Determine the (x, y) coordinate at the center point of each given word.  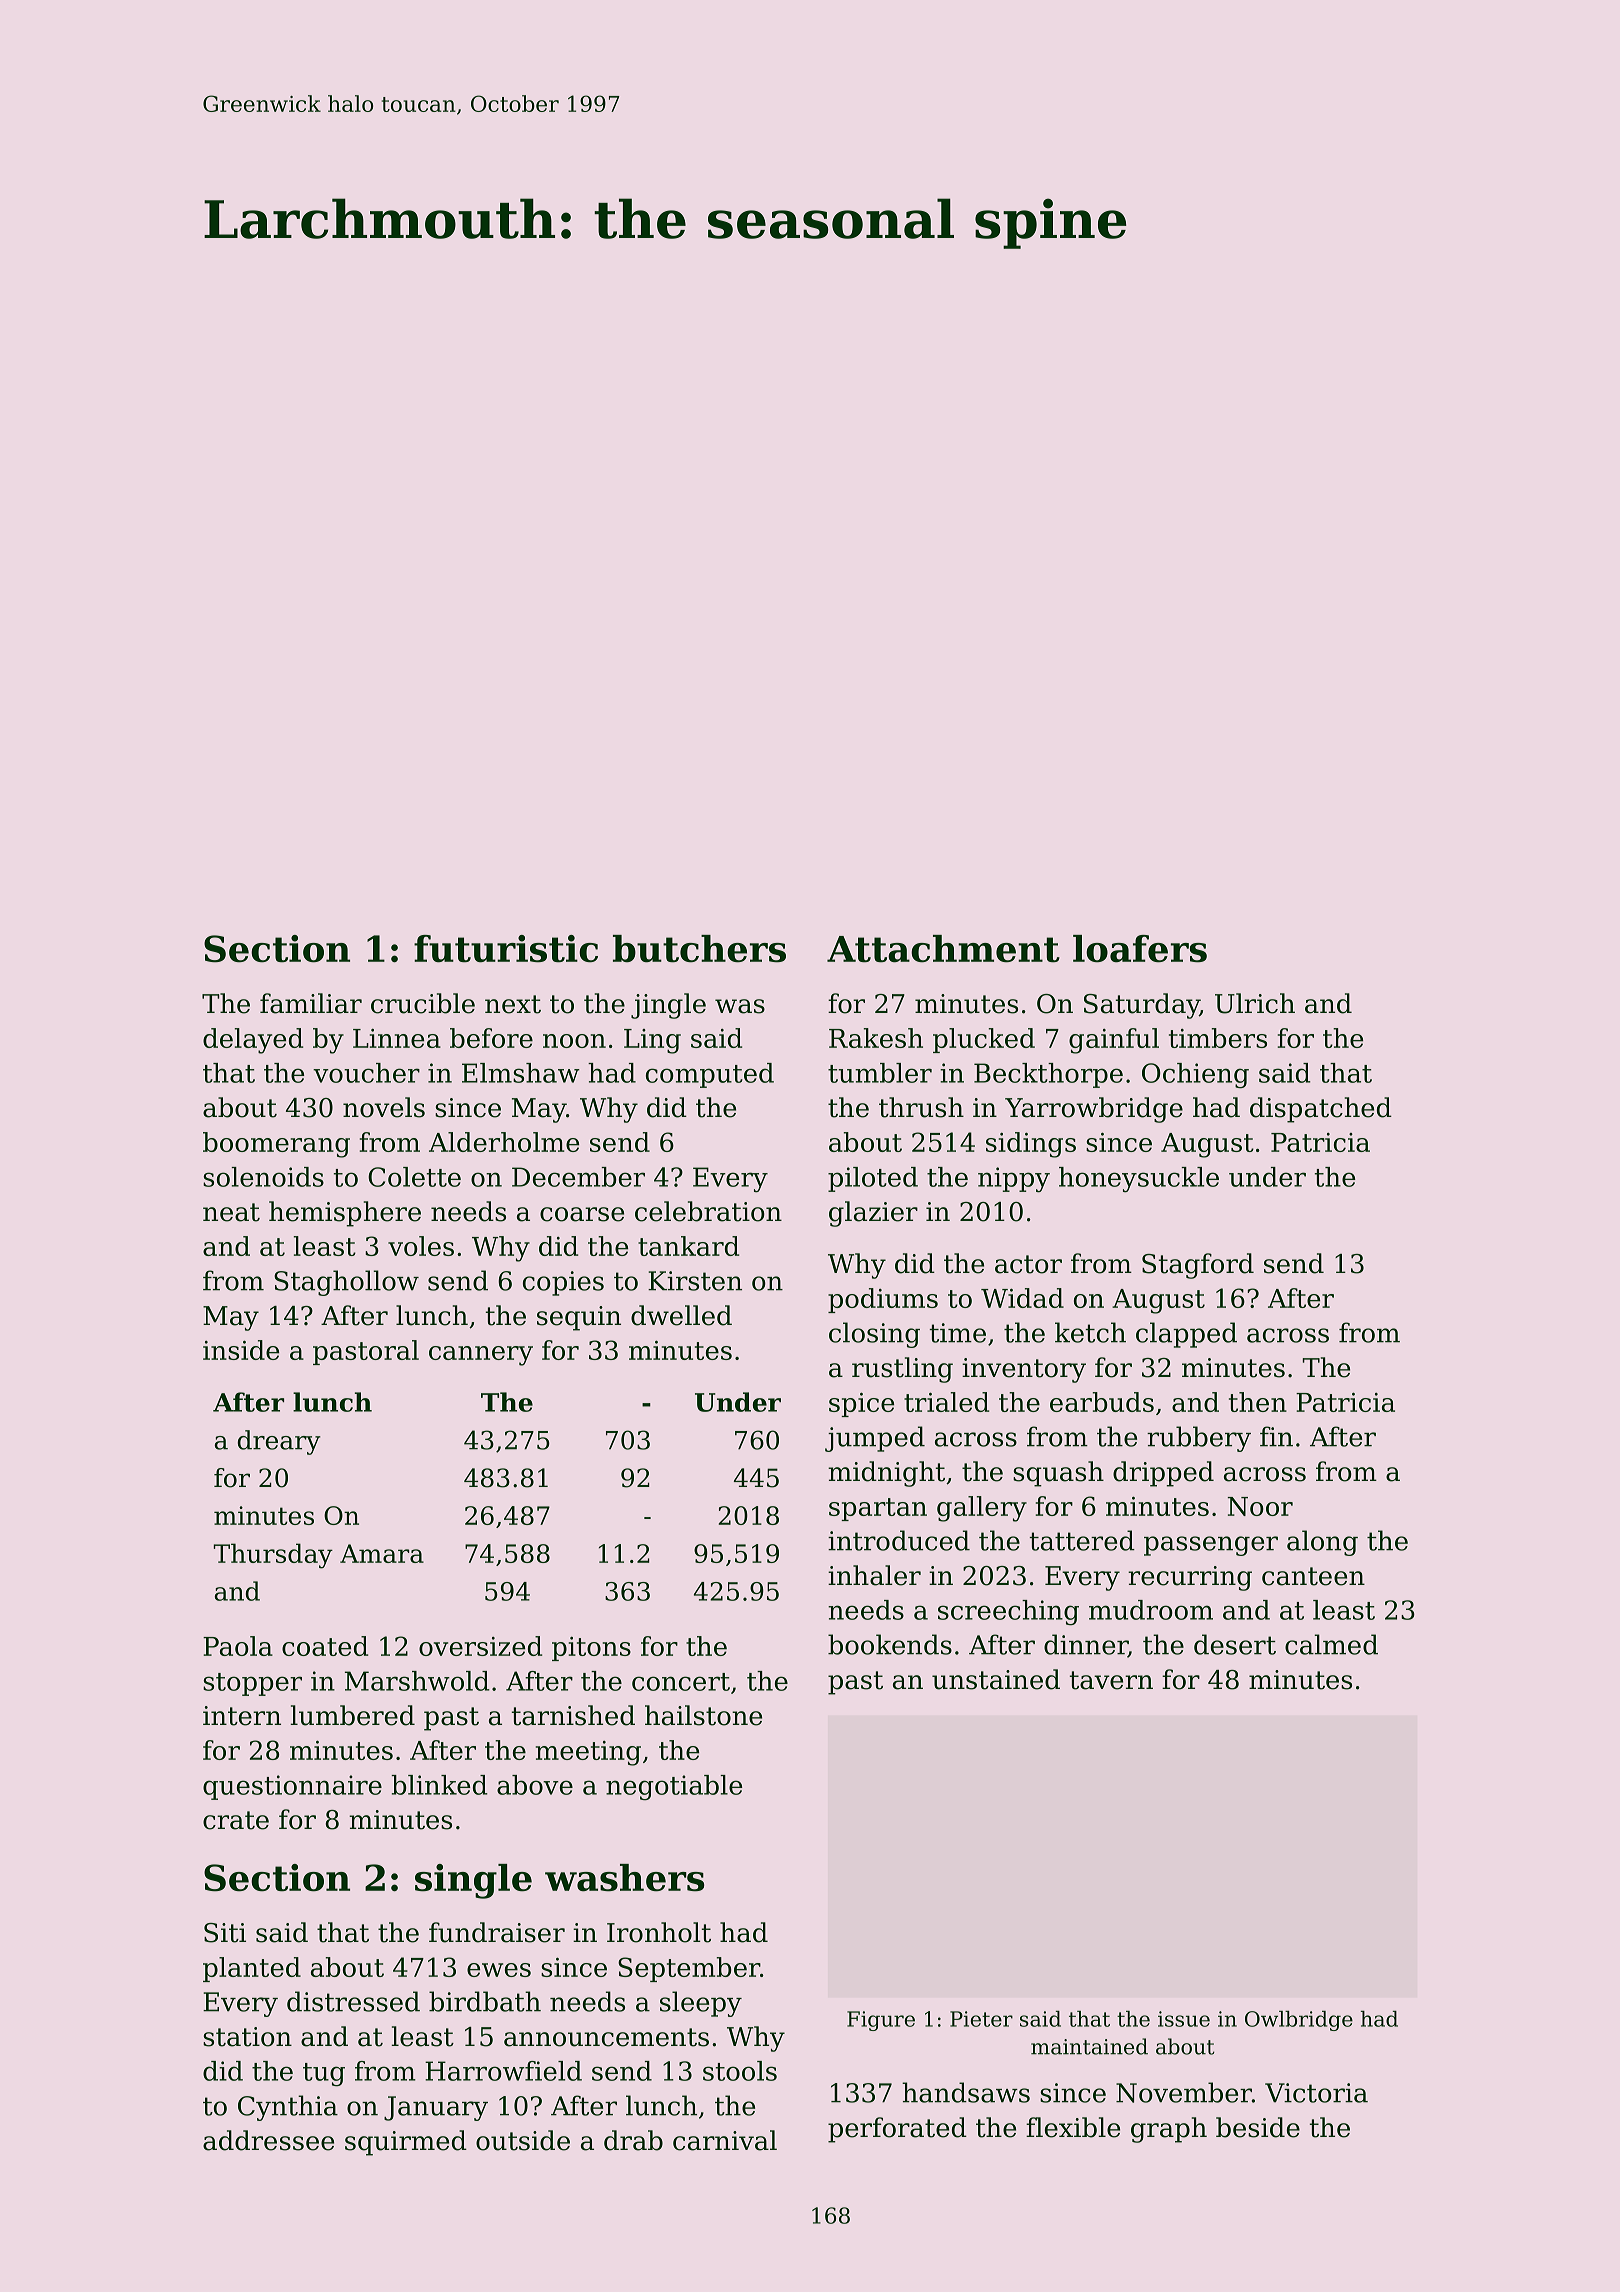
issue (1184, 2019)
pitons (591, 1649)
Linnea (397, 1038)
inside (241, 1350)
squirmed (406, 2143)
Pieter (981, 2019)
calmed (1331, 1644)
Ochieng (1195, 1075)
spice (861, 1405)
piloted (873, 1179)
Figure (881, 2021)
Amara (382, 1553)
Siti (225, 1933)
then (1258, 1402)
